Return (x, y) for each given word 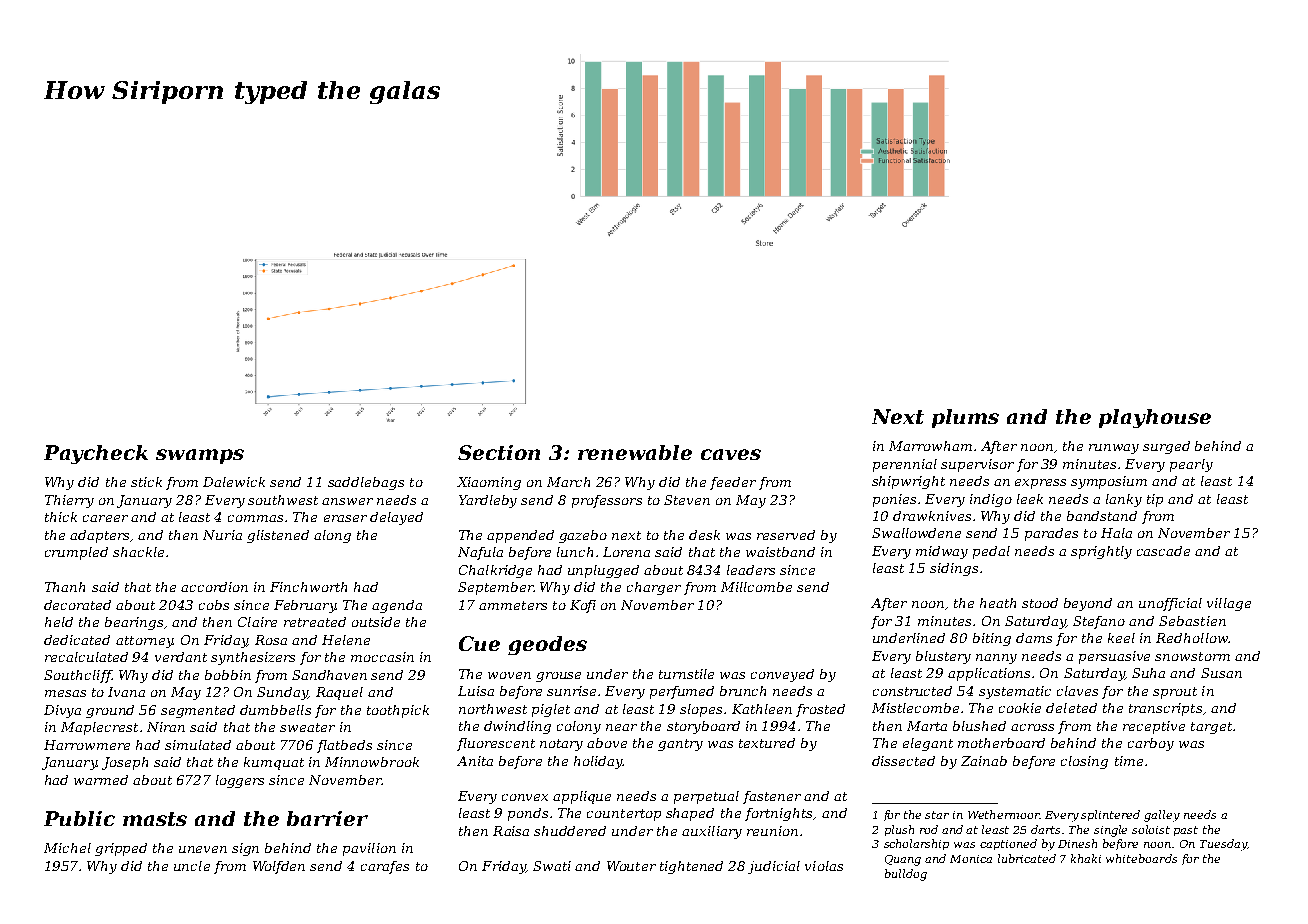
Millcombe (756, 587)
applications (989, 674)
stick (146, 482)
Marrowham (930, 446)
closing (1084, 762)
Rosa (271, 640)
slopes (701, 710)
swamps (200, 456)
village (1229, 604)
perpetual (706, 797)
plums (965, 418)
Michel (67, 848)
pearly (1191, 465)
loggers (240, 781)
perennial (905, 465)
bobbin (228, 675)
